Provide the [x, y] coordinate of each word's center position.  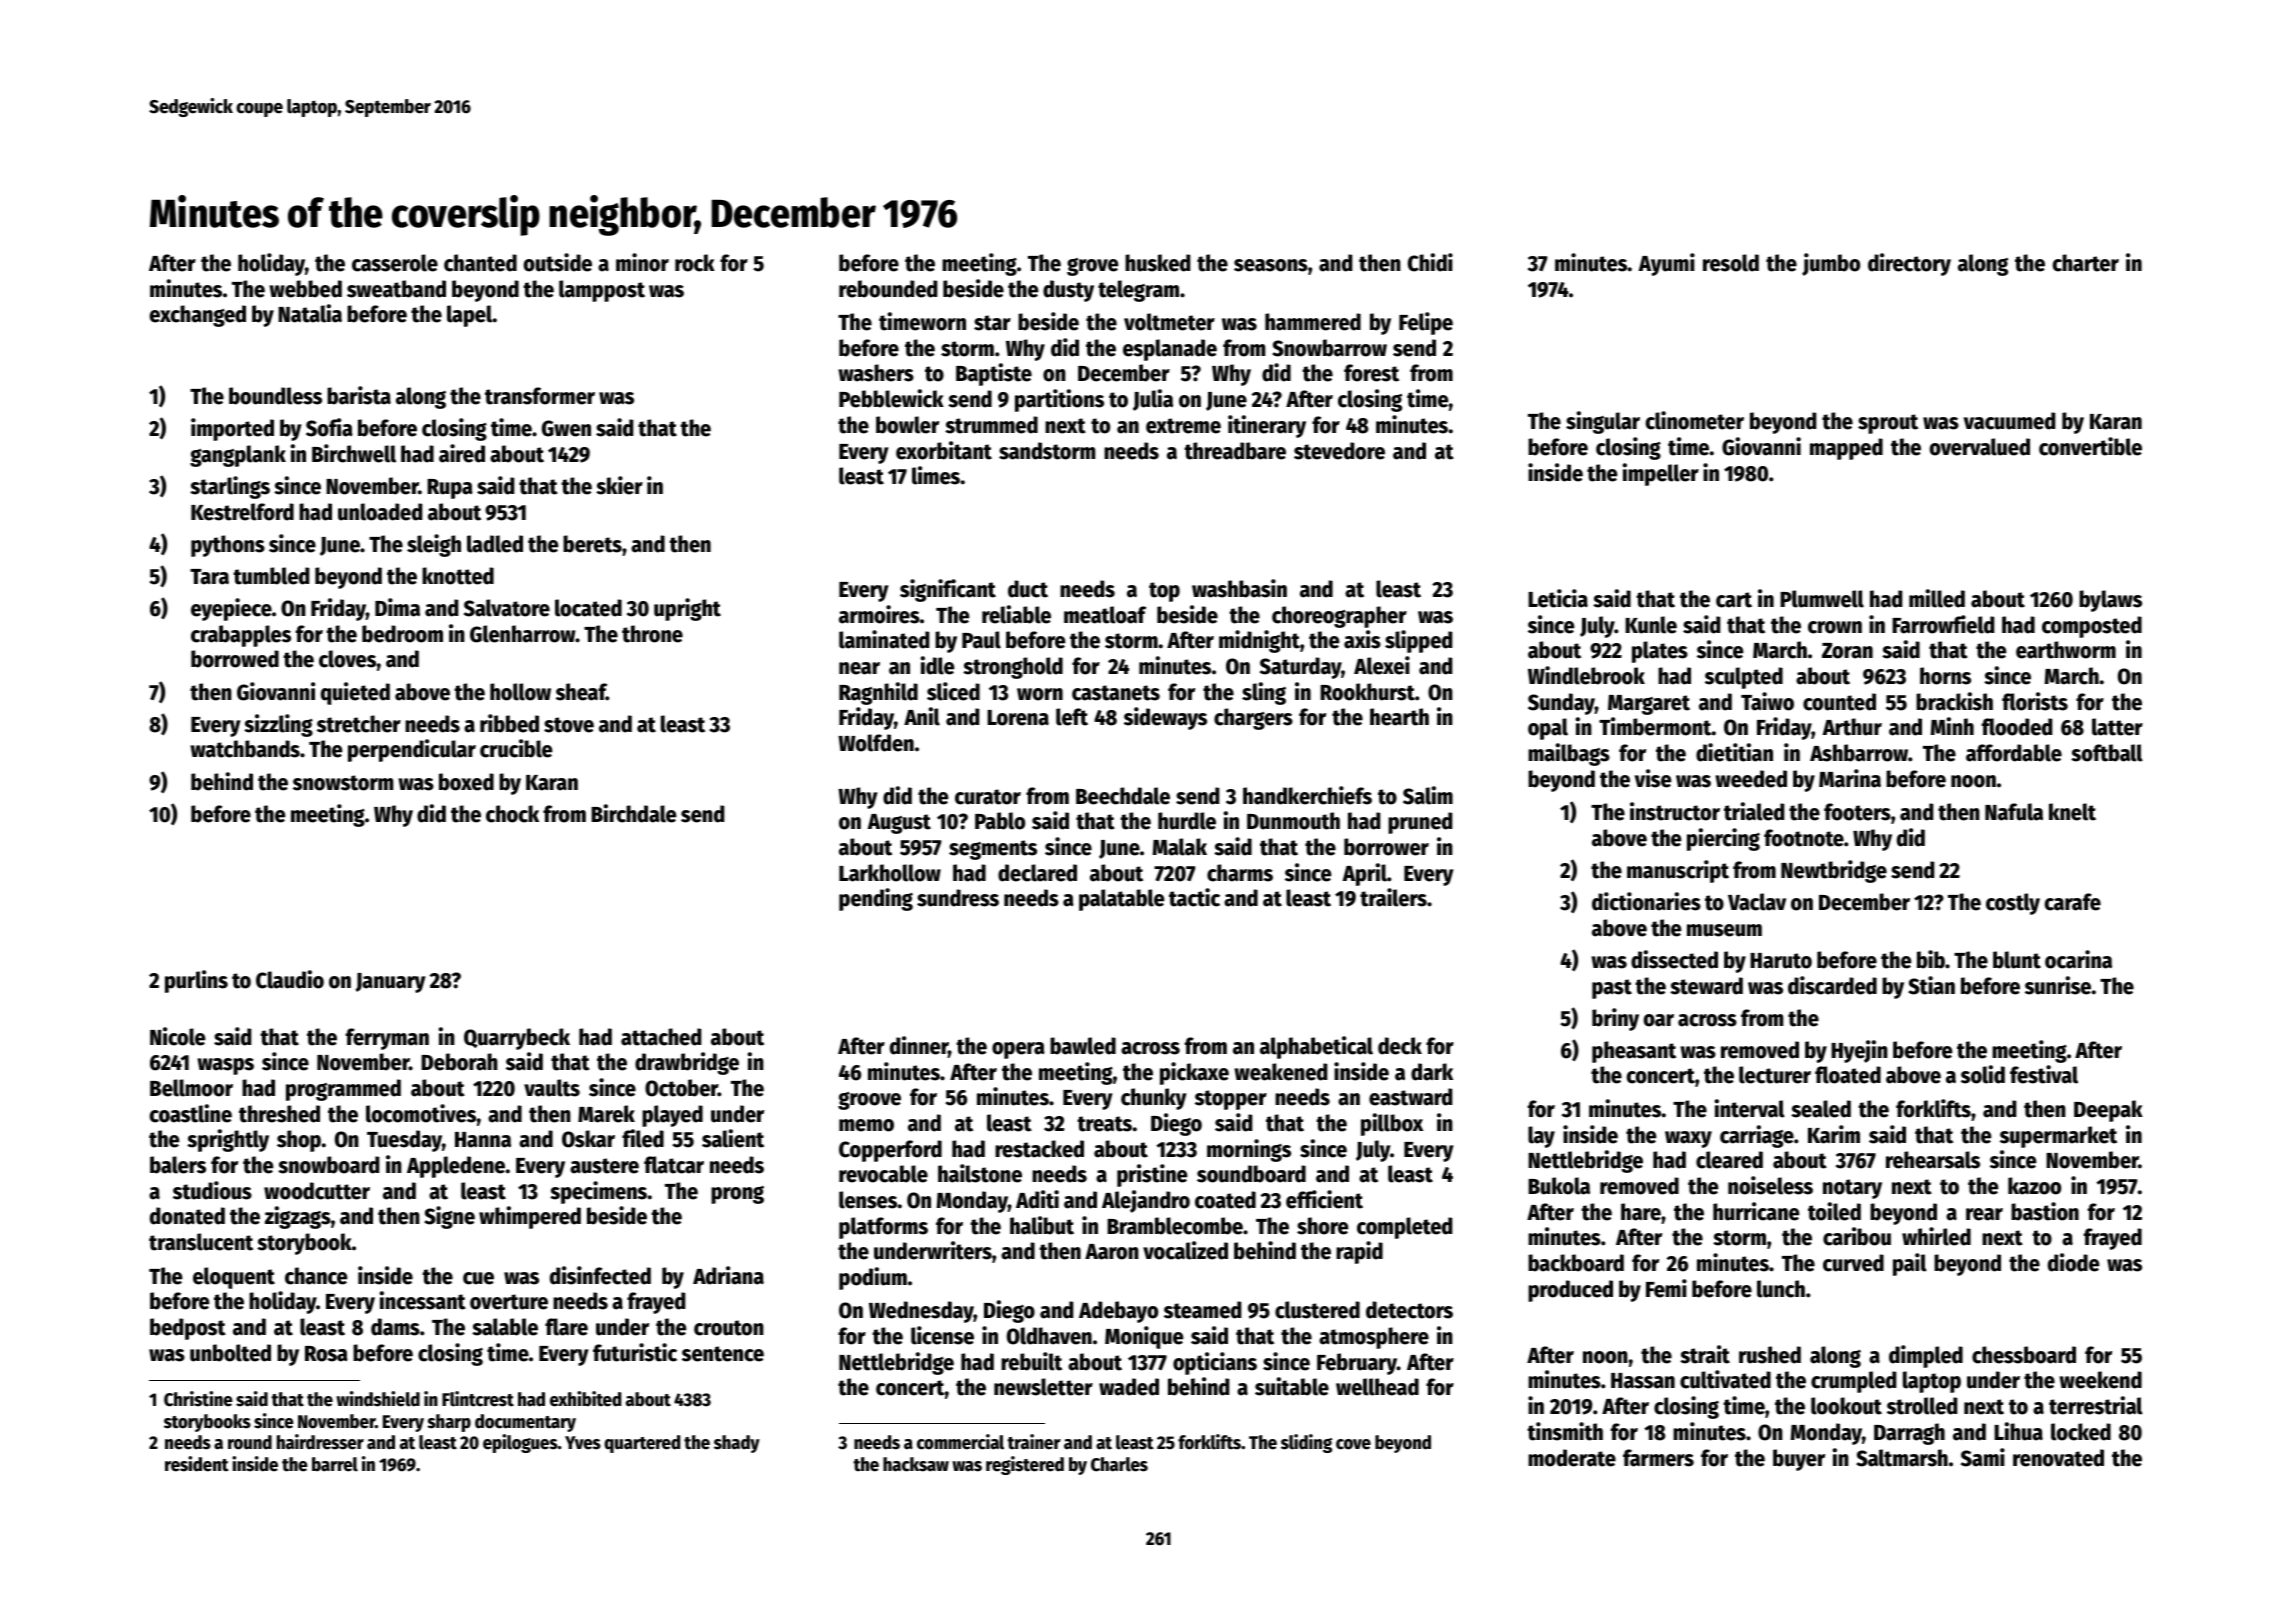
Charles [1119, 1464]
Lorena [1018, 718]
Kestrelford [242, 512]
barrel [335, 1464]
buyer [1799, 1460]
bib [1931, 959]
